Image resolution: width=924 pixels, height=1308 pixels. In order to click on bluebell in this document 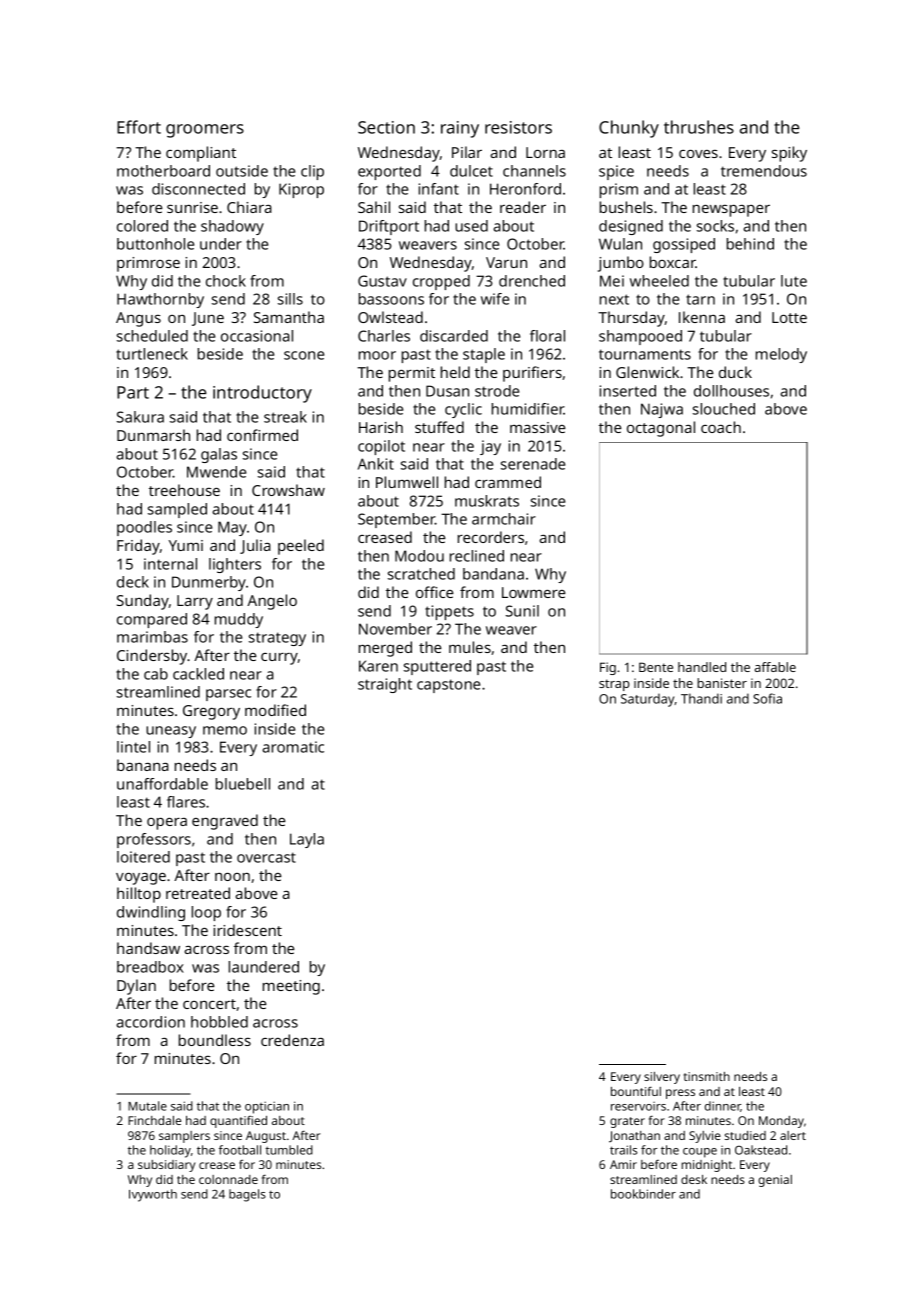, I will do `click(243, 784)`.
